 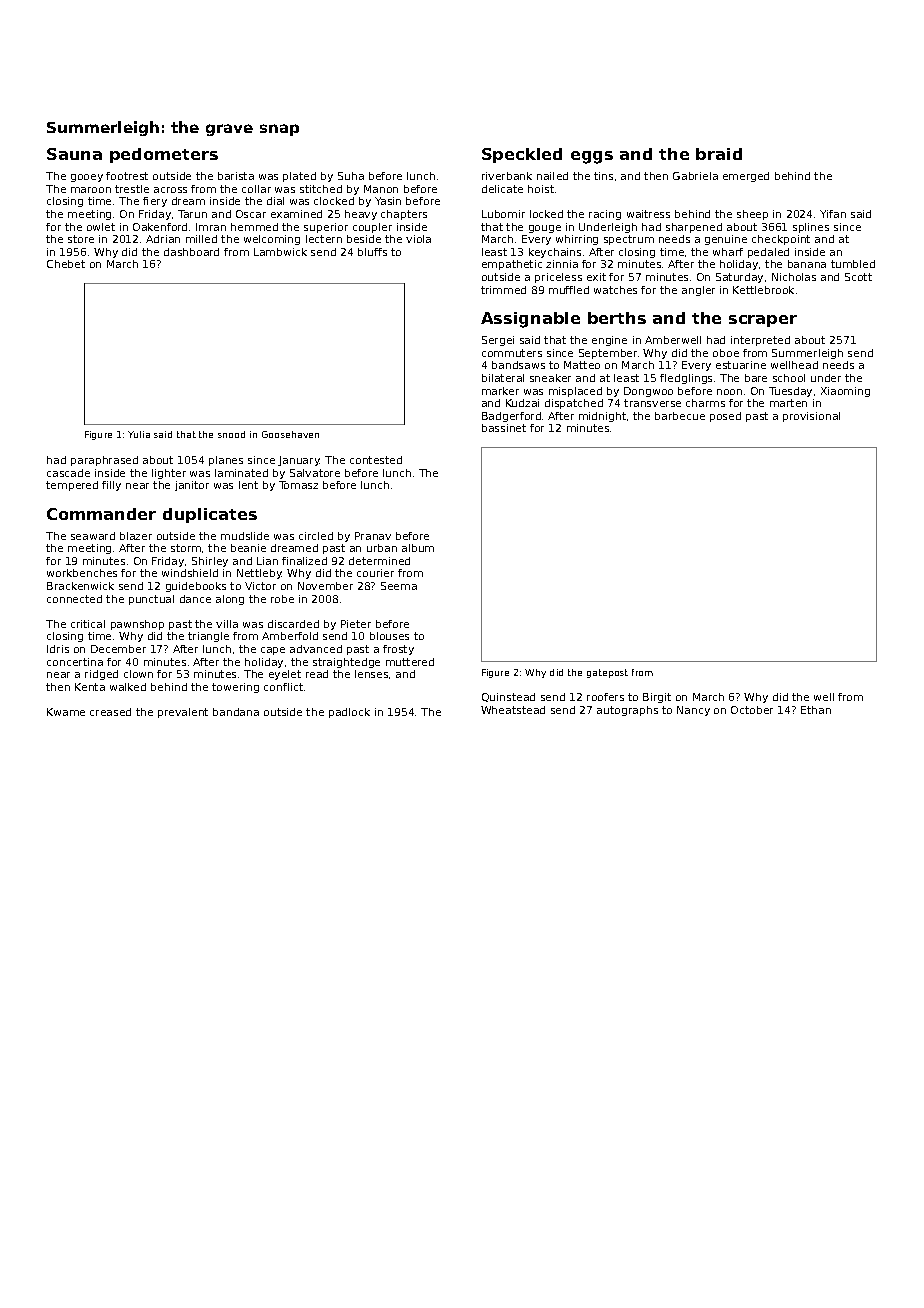 What do you see at coordinates (763, 321) in the screenshot?
I see `scraper` at bounding box center [763, 321].
